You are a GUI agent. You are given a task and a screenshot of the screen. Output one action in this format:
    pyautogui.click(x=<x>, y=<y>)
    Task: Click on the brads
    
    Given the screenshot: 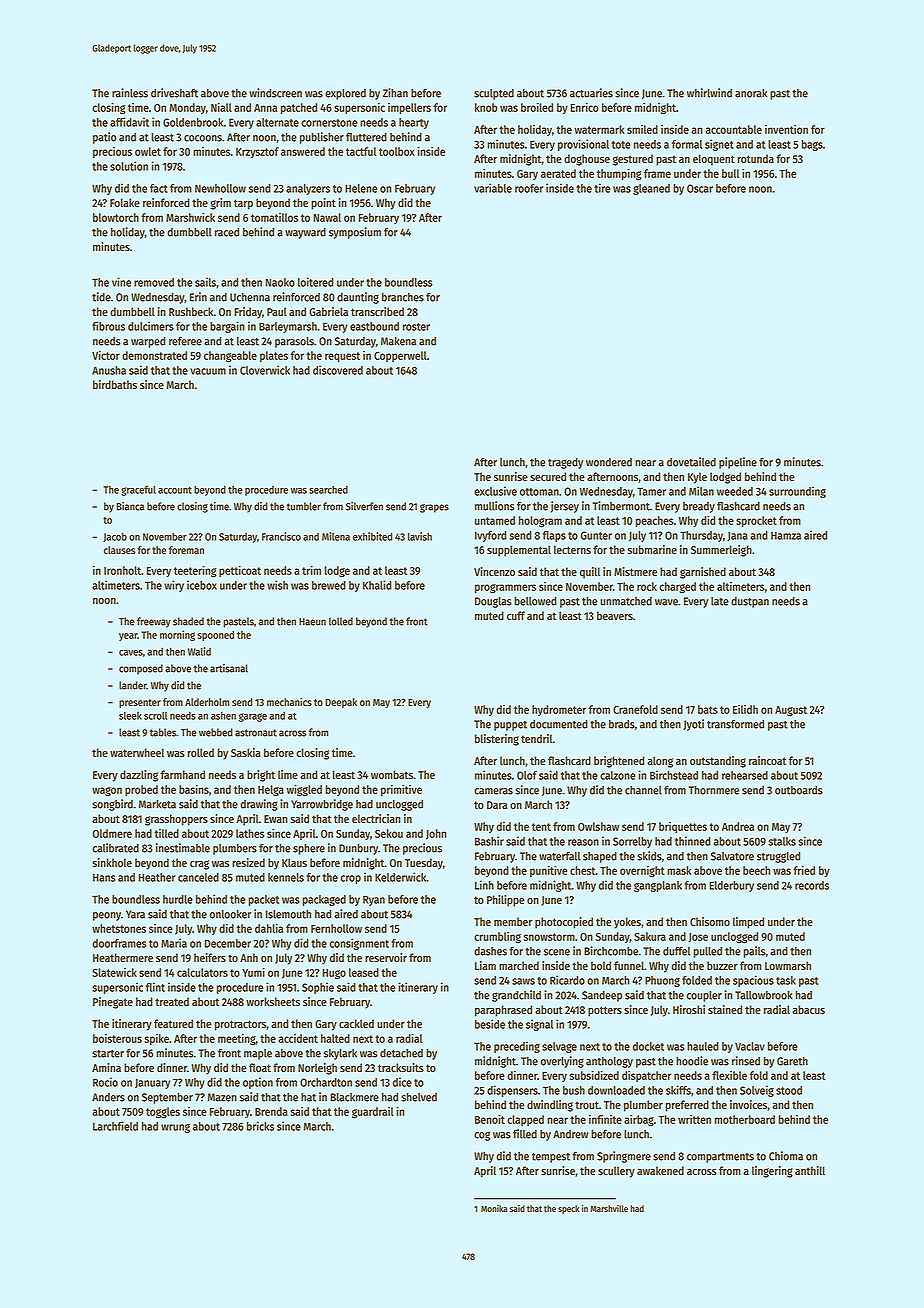 What is the action you would take?
    pyautogui.click(x=622, y=724)
